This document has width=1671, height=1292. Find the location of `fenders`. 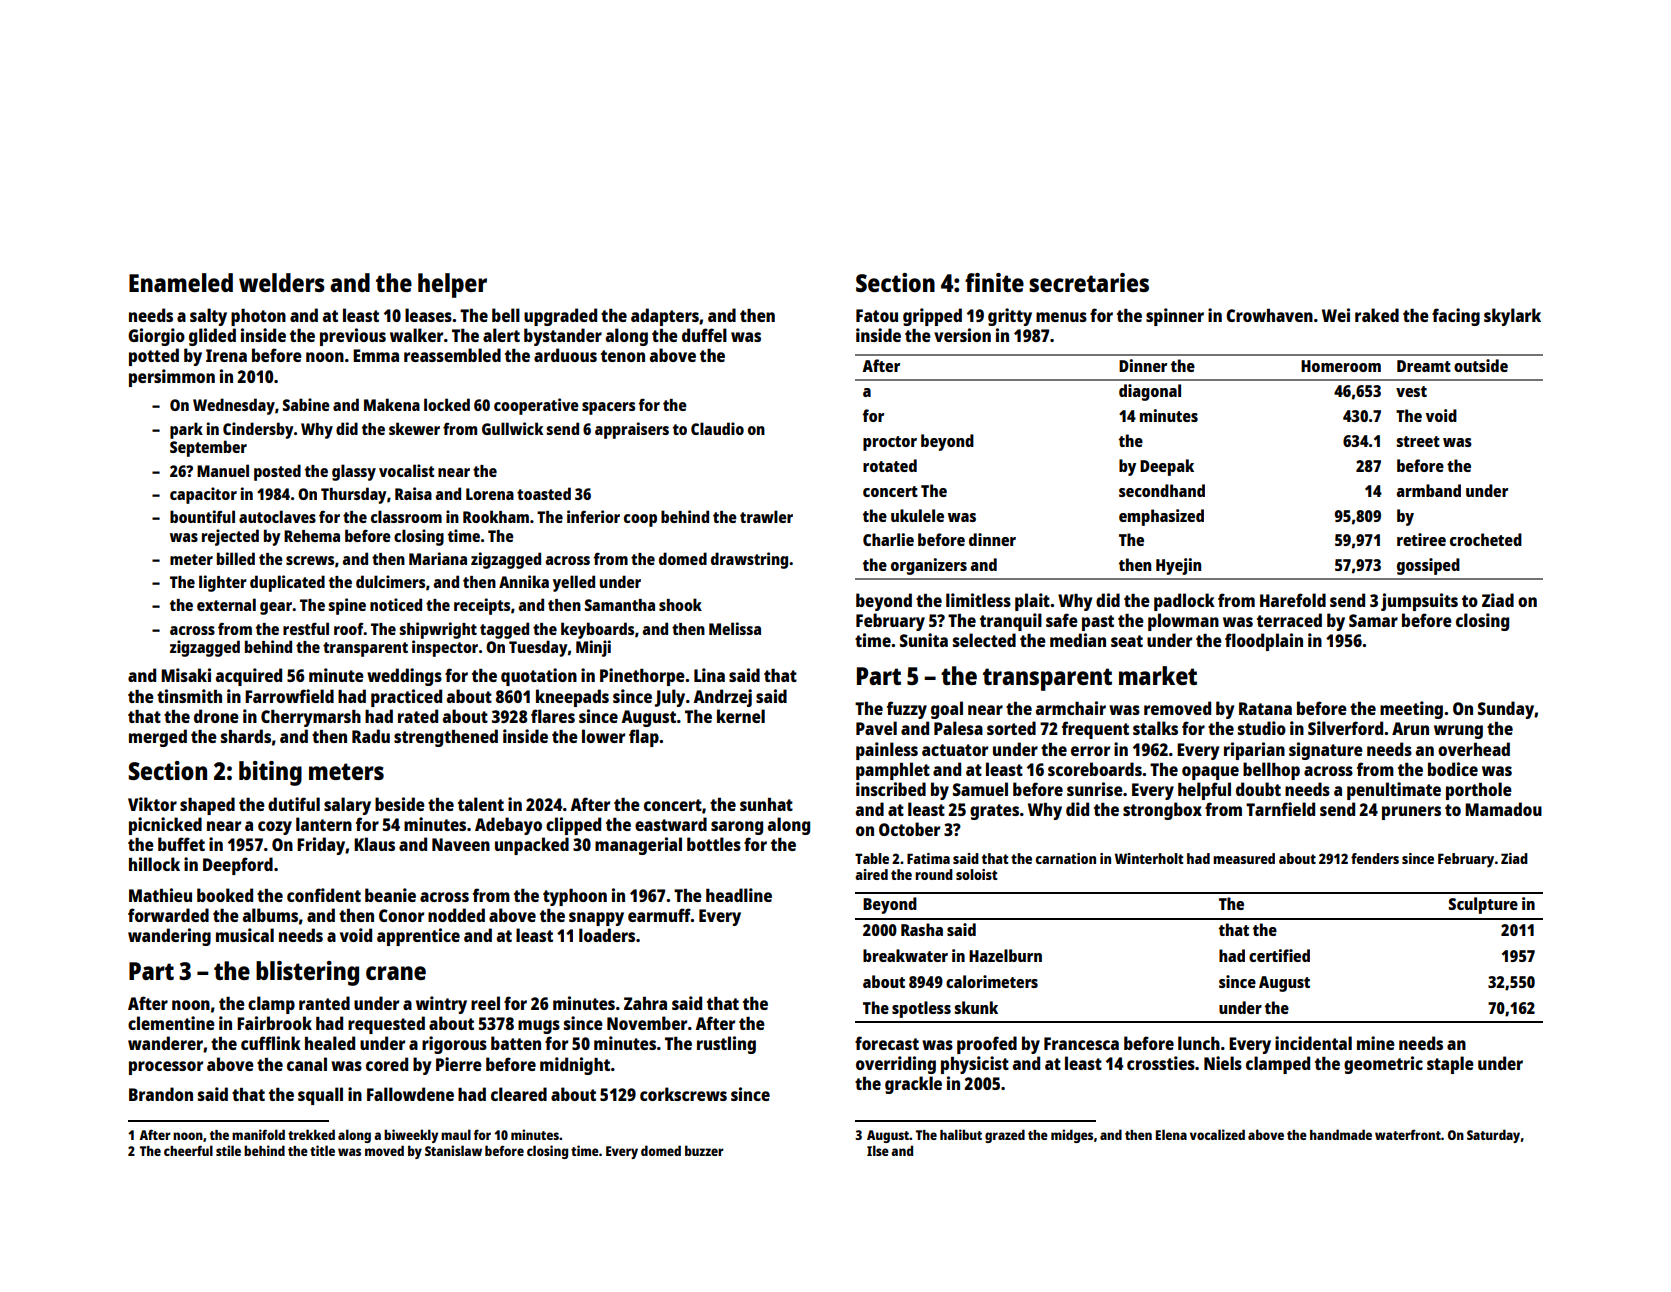

fenders is located at coordinates (1375, 858).
